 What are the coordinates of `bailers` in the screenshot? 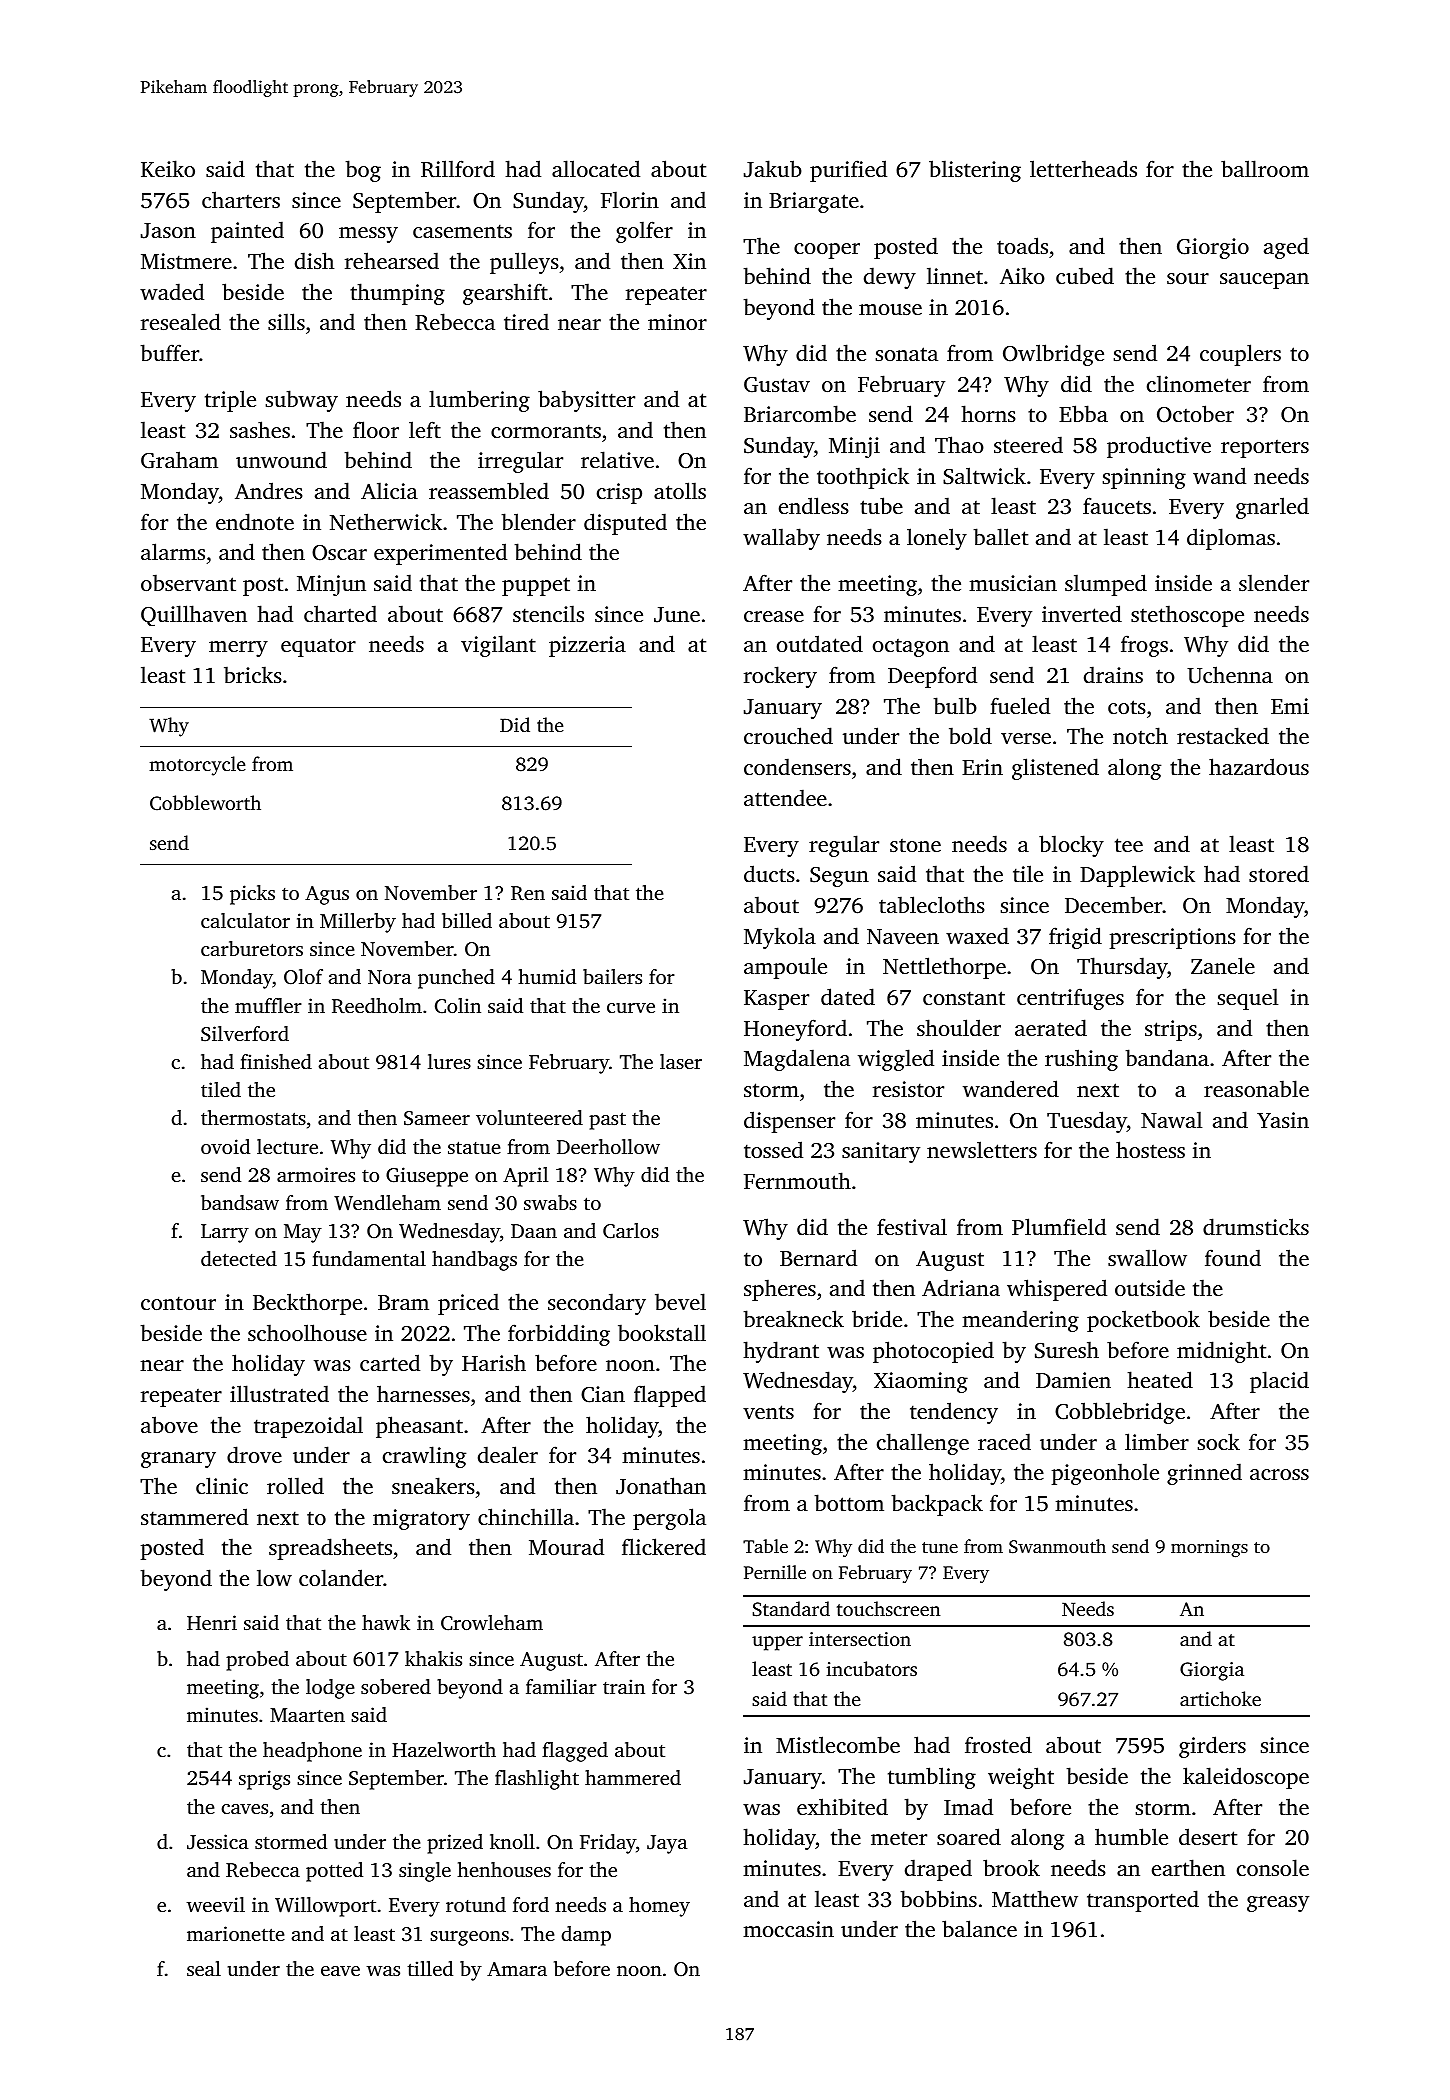 It's located at (612, 976).
